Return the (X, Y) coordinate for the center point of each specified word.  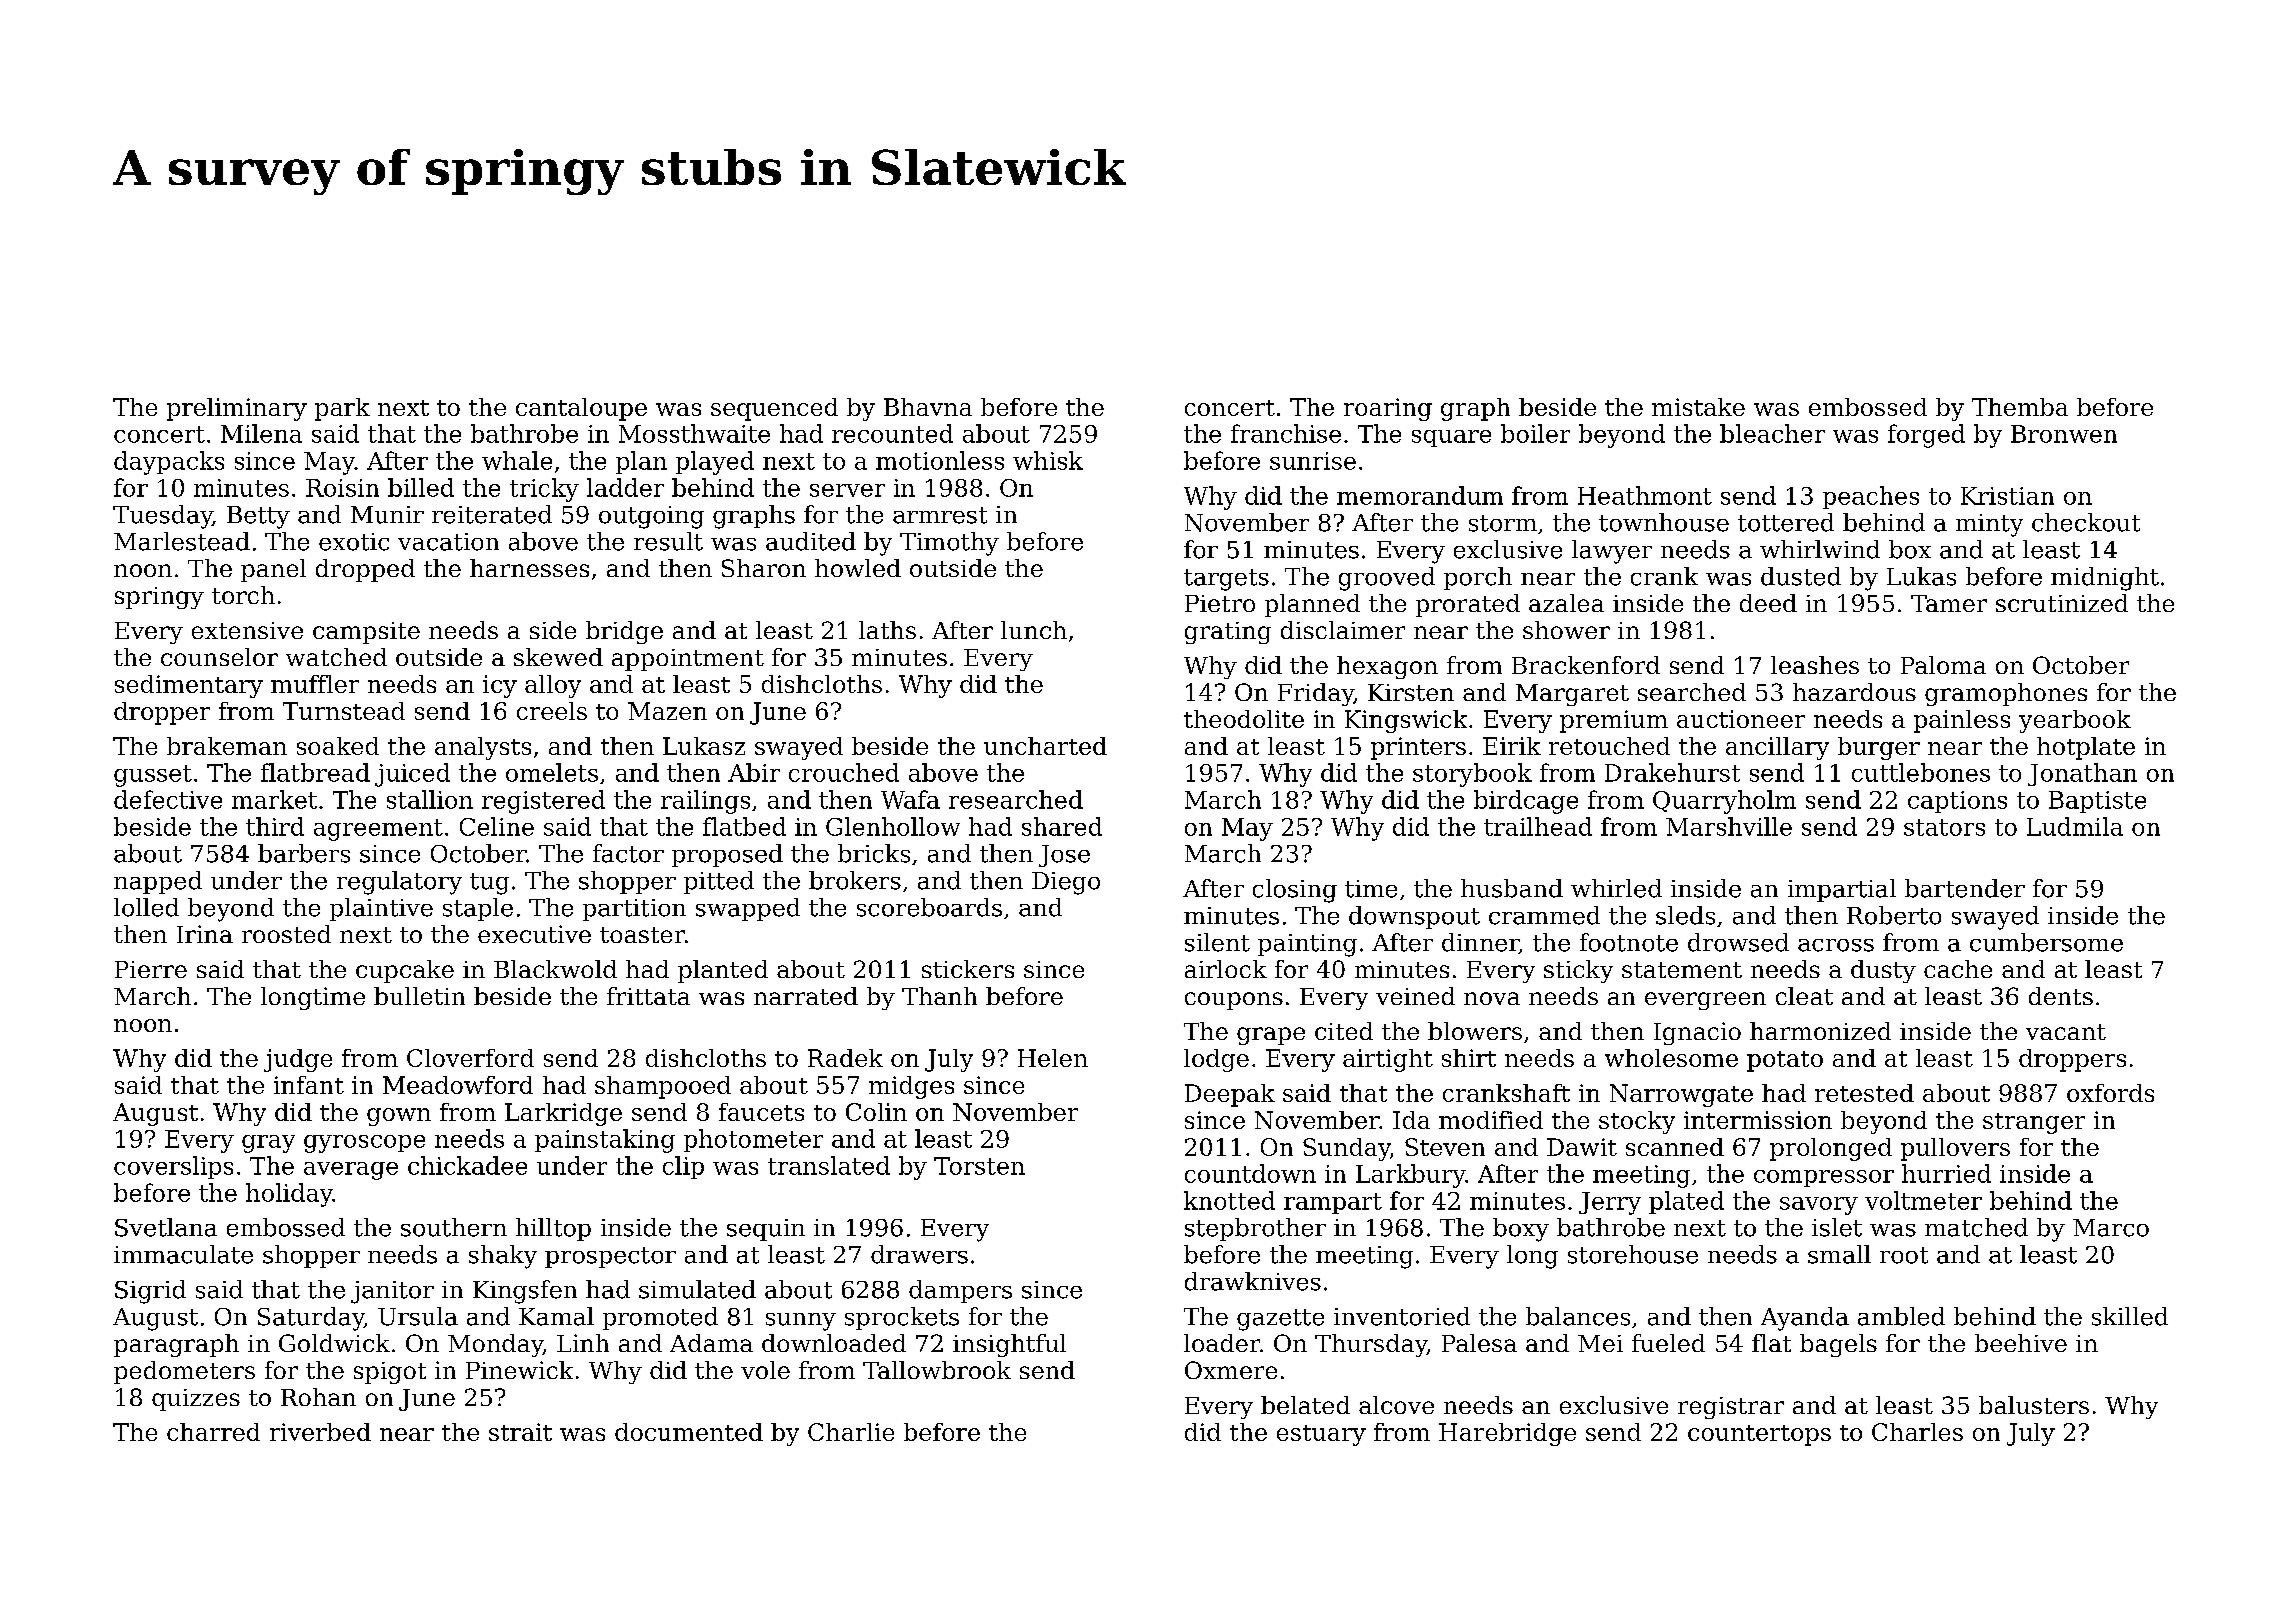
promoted (660, 1318)
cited (1344, 1031)
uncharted (1045, 746)
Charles (1917, 1432)
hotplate (2086, 748)
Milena (261, 433)
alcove (1396, 1405)
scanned (1675, 1147)
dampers (960, 1291)
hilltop (553, 1229)
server (847, 490)
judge (298, 1060)
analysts (483, 748)
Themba (2020, 407)
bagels (1838, 1345)
